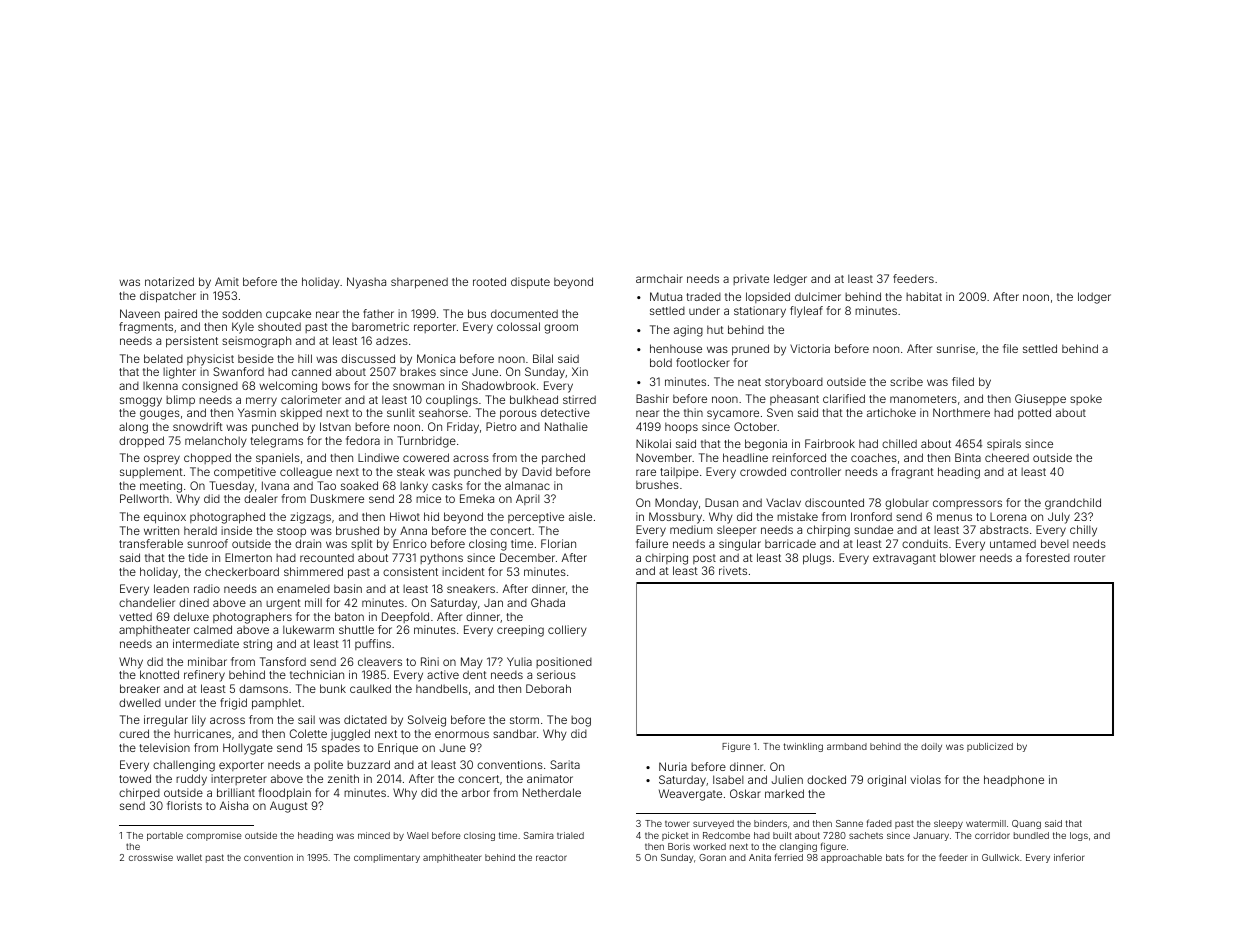 This document has width=1233, height=952. I want to click on minced, so click(374, 835).
